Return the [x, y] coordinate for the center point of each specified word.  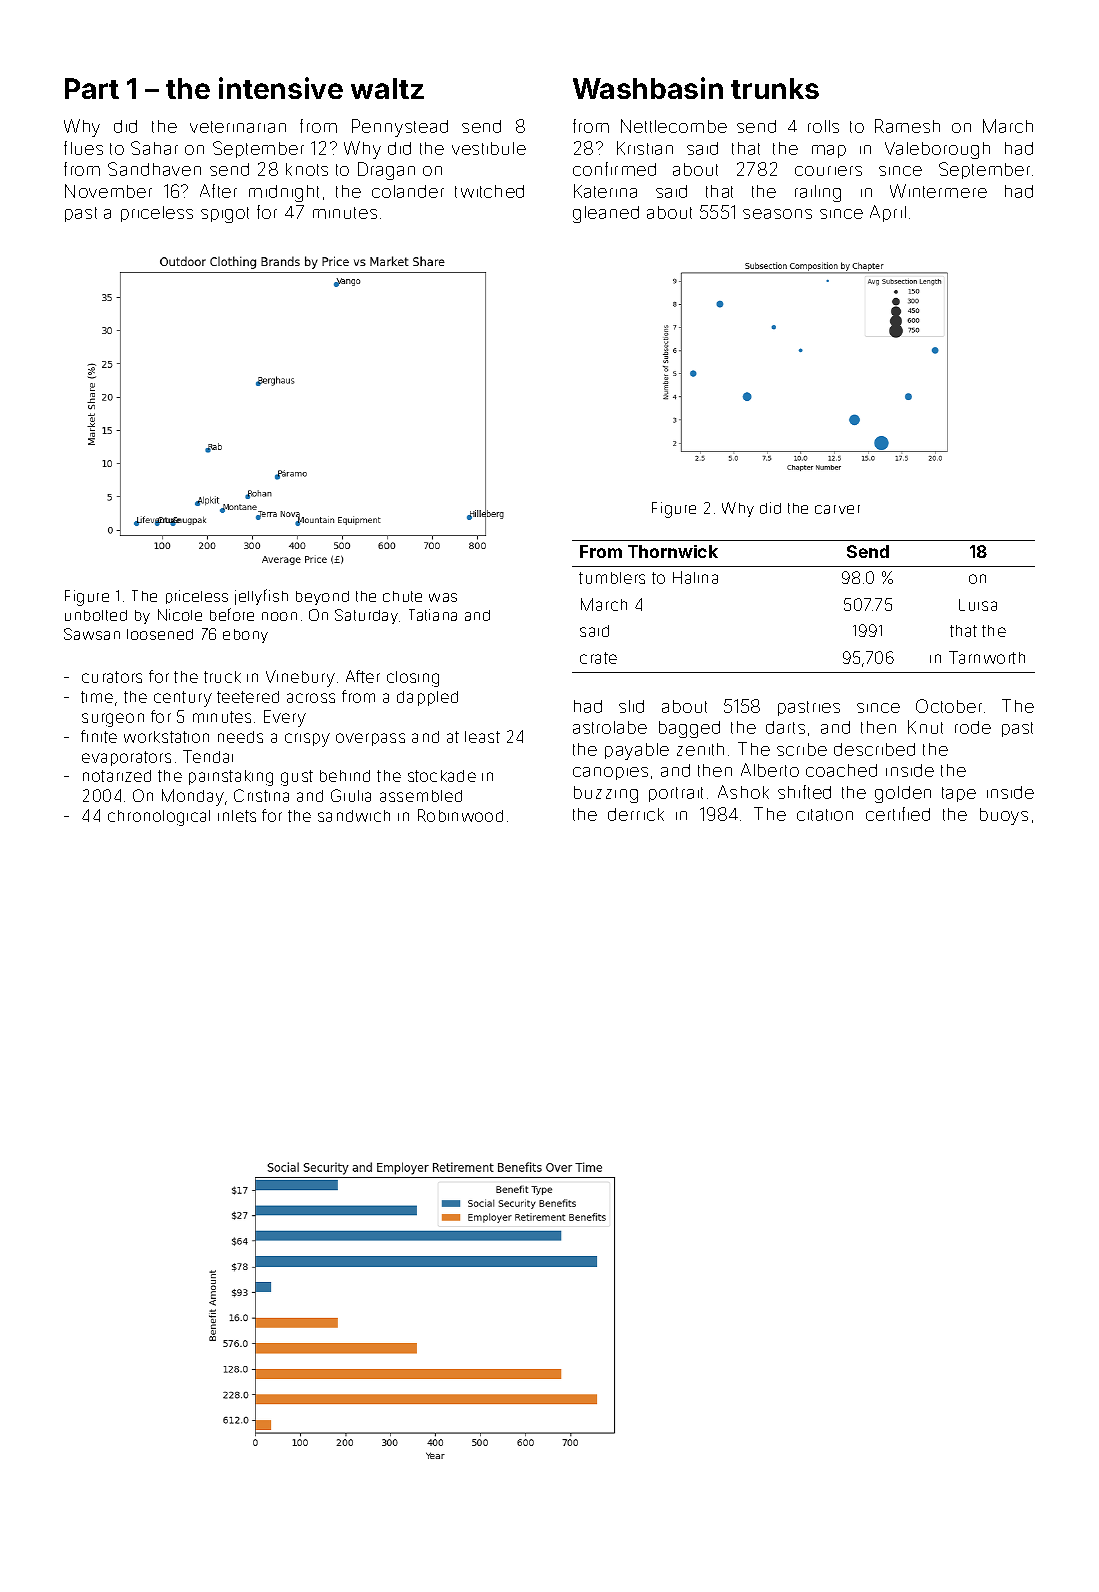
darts [785, 727]
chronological [159, 818]
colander [408, 191]
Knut [925, 727]
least [482, 737]
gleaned [606, 214]
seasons [777, 214]
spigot [225, 215]
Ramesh [907, 126]
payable [637, 751]
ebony [245, 636]
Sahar [154, 148]
